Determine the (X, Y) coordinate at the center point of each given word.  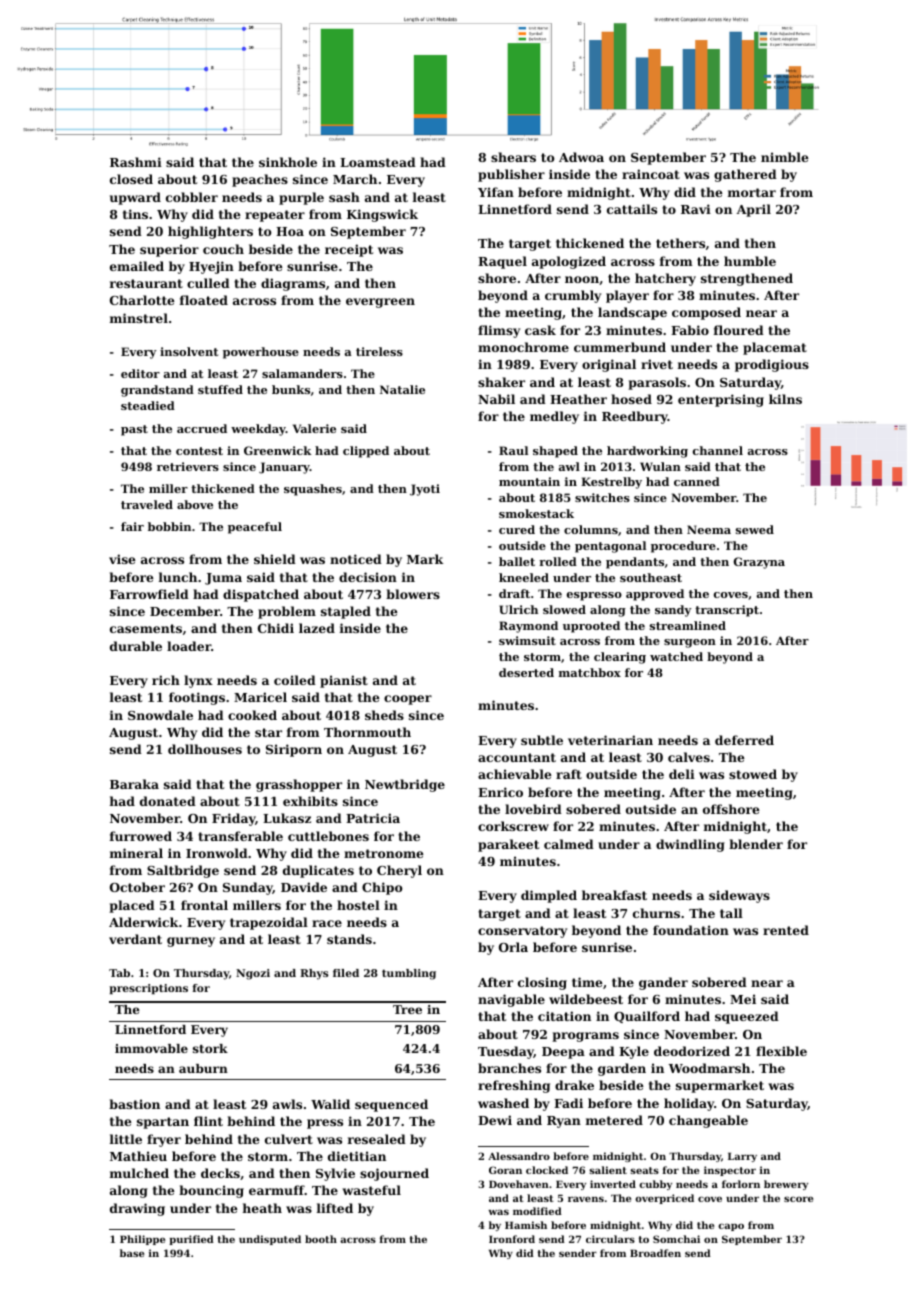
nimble (784, 157)
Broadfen (655, 1253)
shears (513, 157)
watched (676, 656)
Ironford (512, 1239)
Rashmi (136, 162)
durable (136, 646)
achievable (514, 774)
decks (220, 1173)
